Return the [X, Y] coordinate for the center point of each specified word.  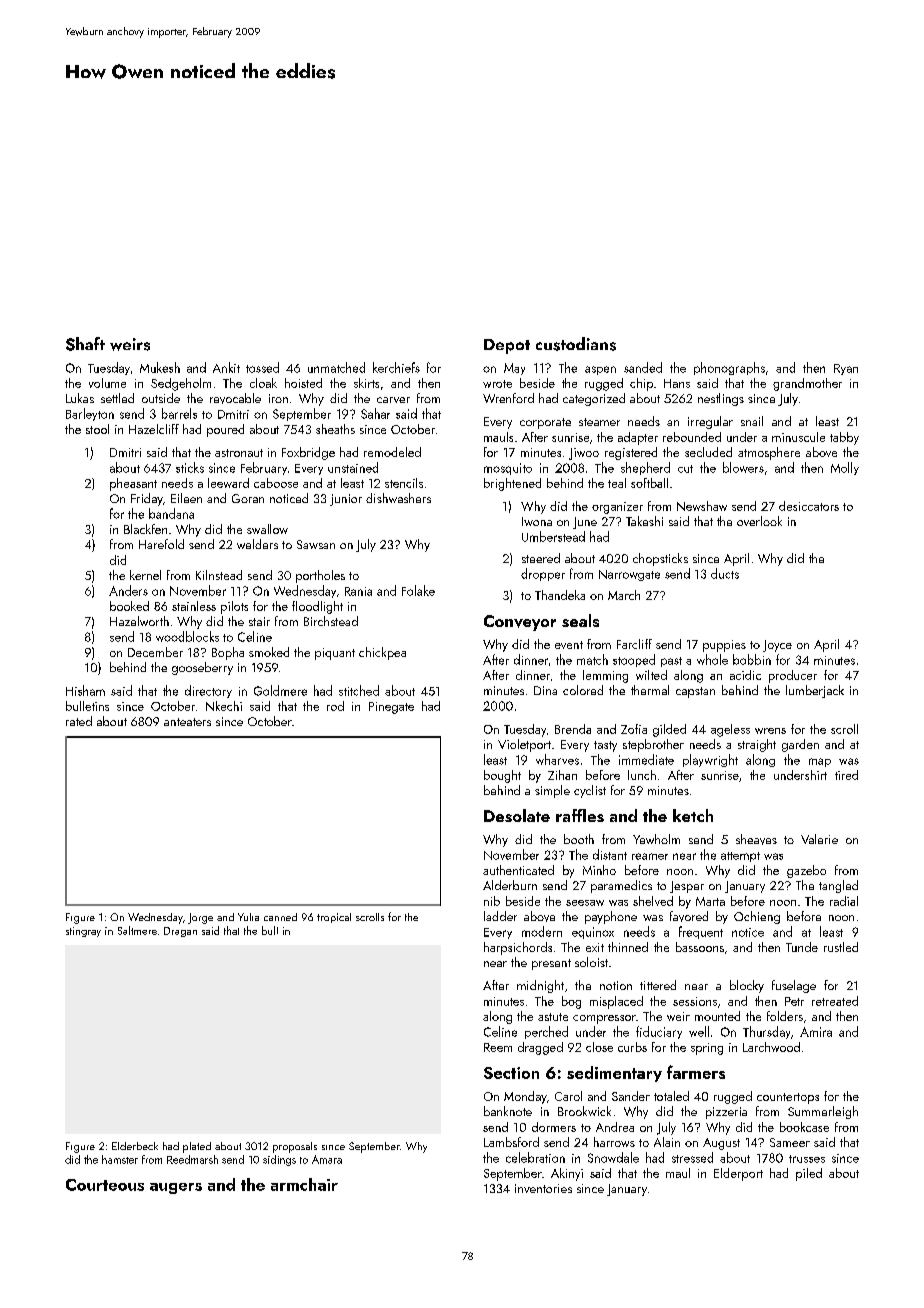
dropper [543, 574]
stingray [83, 932]
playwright [710, 760]
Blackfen [145, 529]
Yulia [248, 917]
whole [712, 659]
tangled [838, 886]
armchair [304, 1184]
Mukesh [160, 367]
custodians [576, 344]
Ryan [846, 369]
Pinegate [391, 708]
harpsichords [518, 948]
